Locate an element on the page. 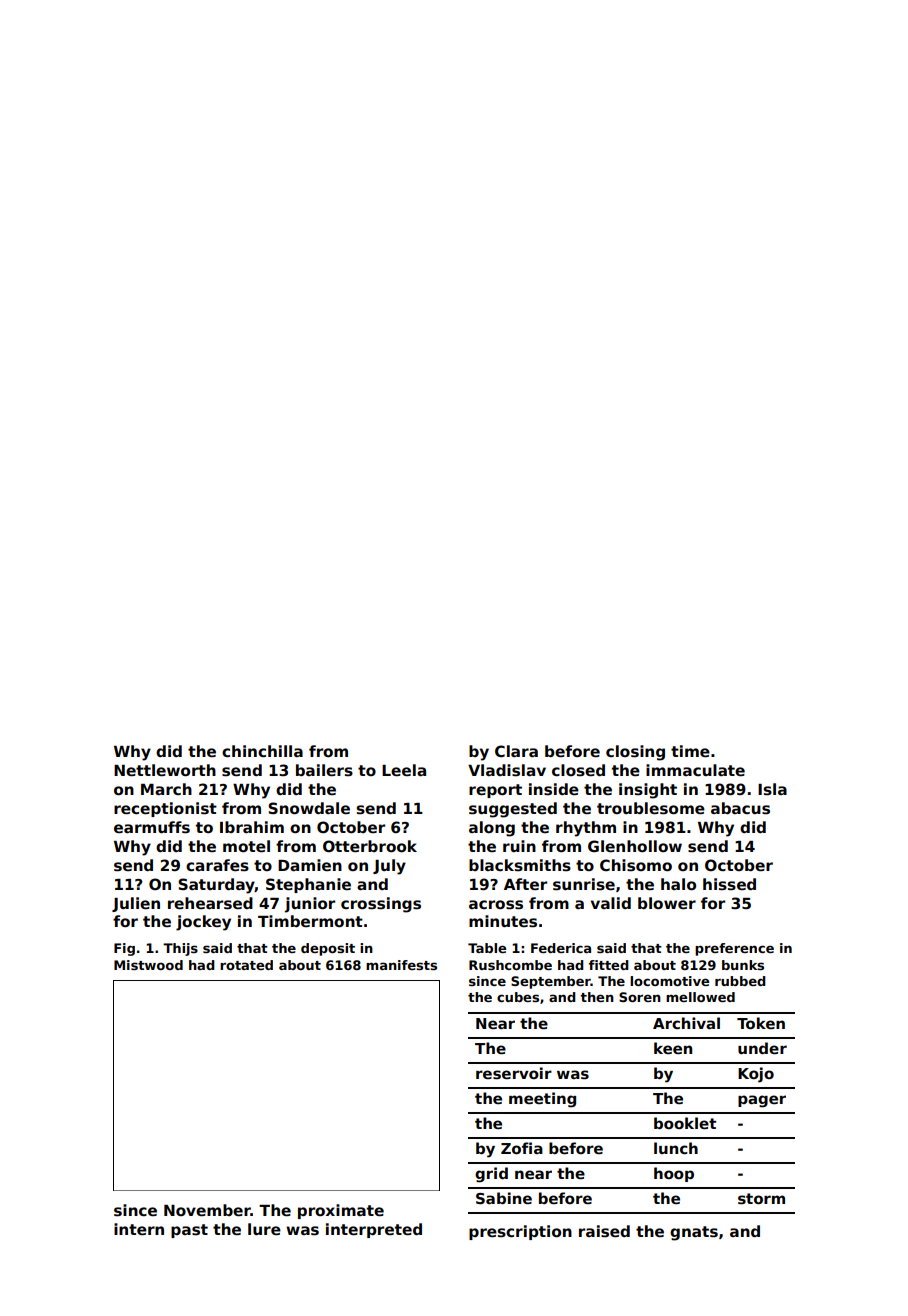  storm is located at coordinates (761, 1198).
